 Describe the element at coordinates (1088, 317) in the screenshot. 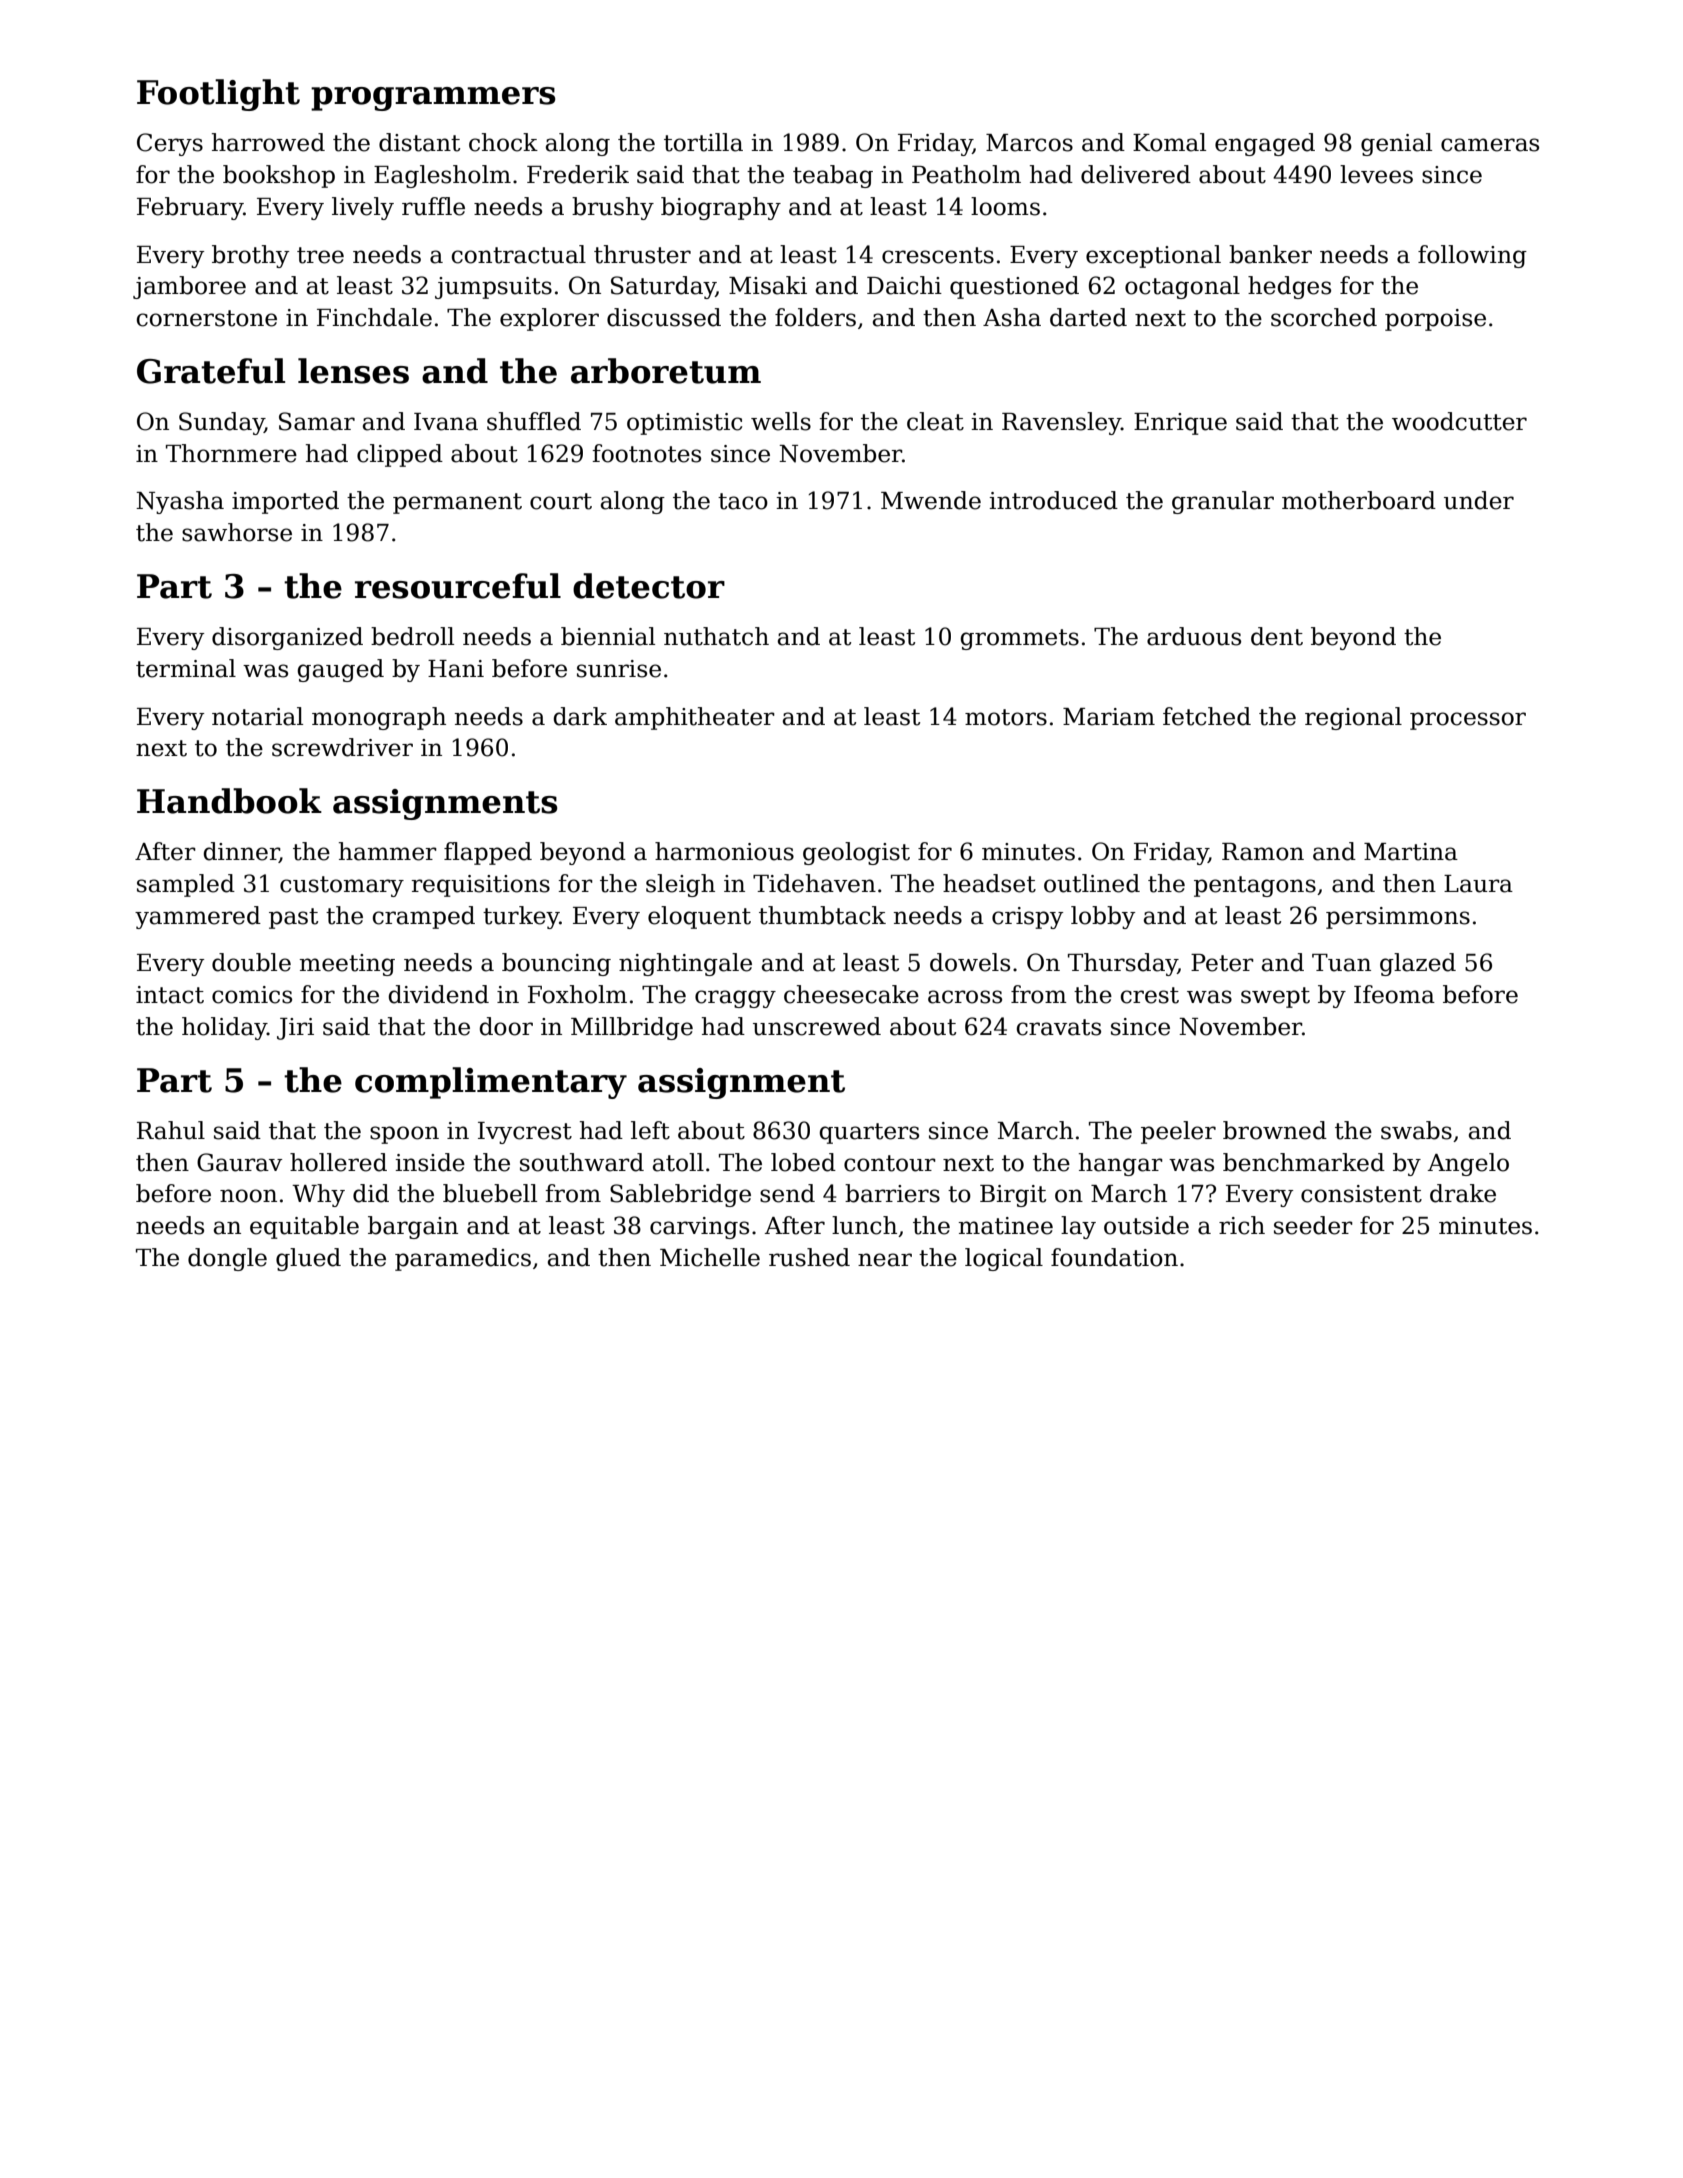

I see `darted` at that location.
